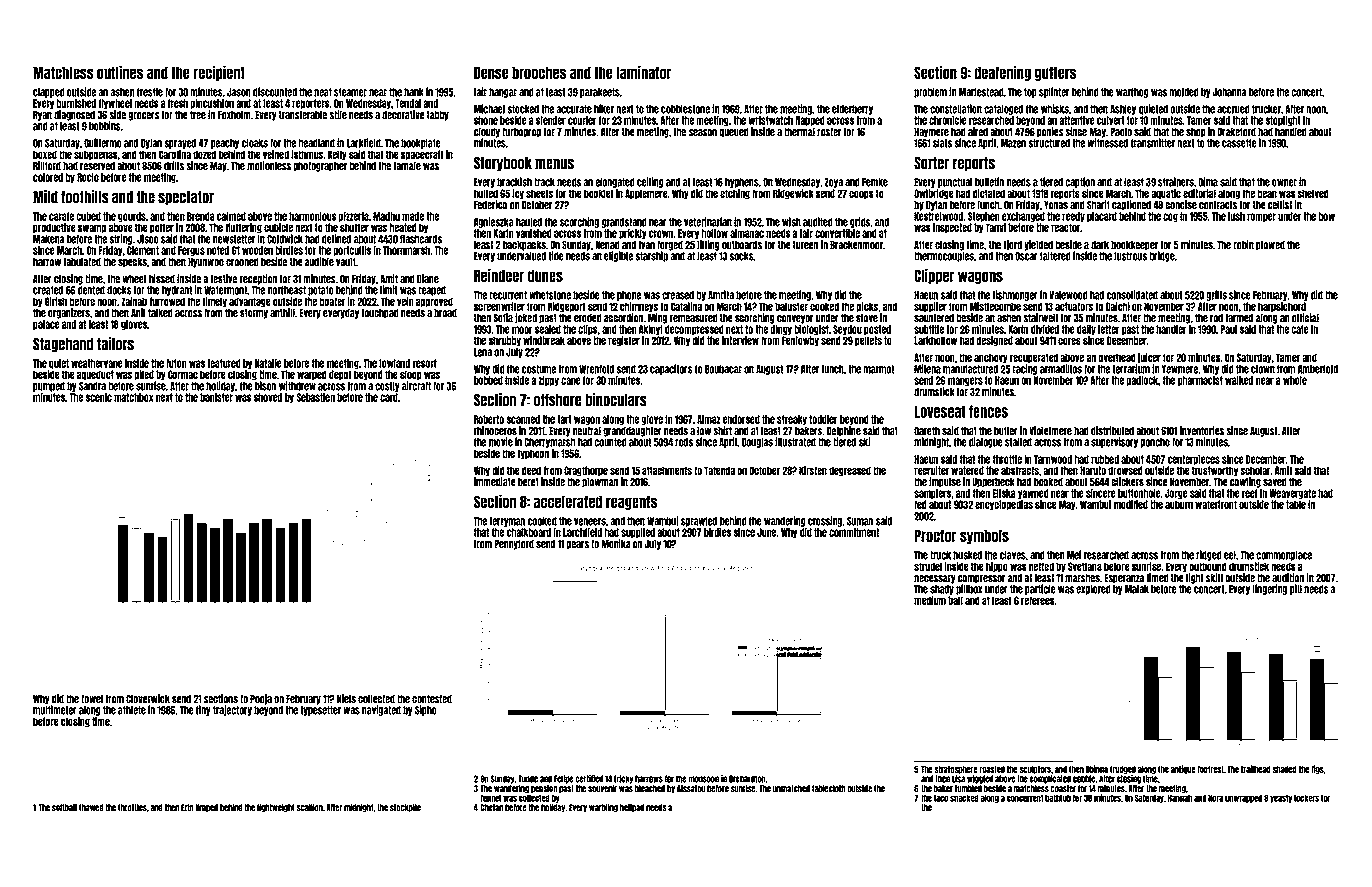 This document has width=1372, height=887. Describe the element at coordinates (514, 544) in the document. I see `Pennyford` at that location.
